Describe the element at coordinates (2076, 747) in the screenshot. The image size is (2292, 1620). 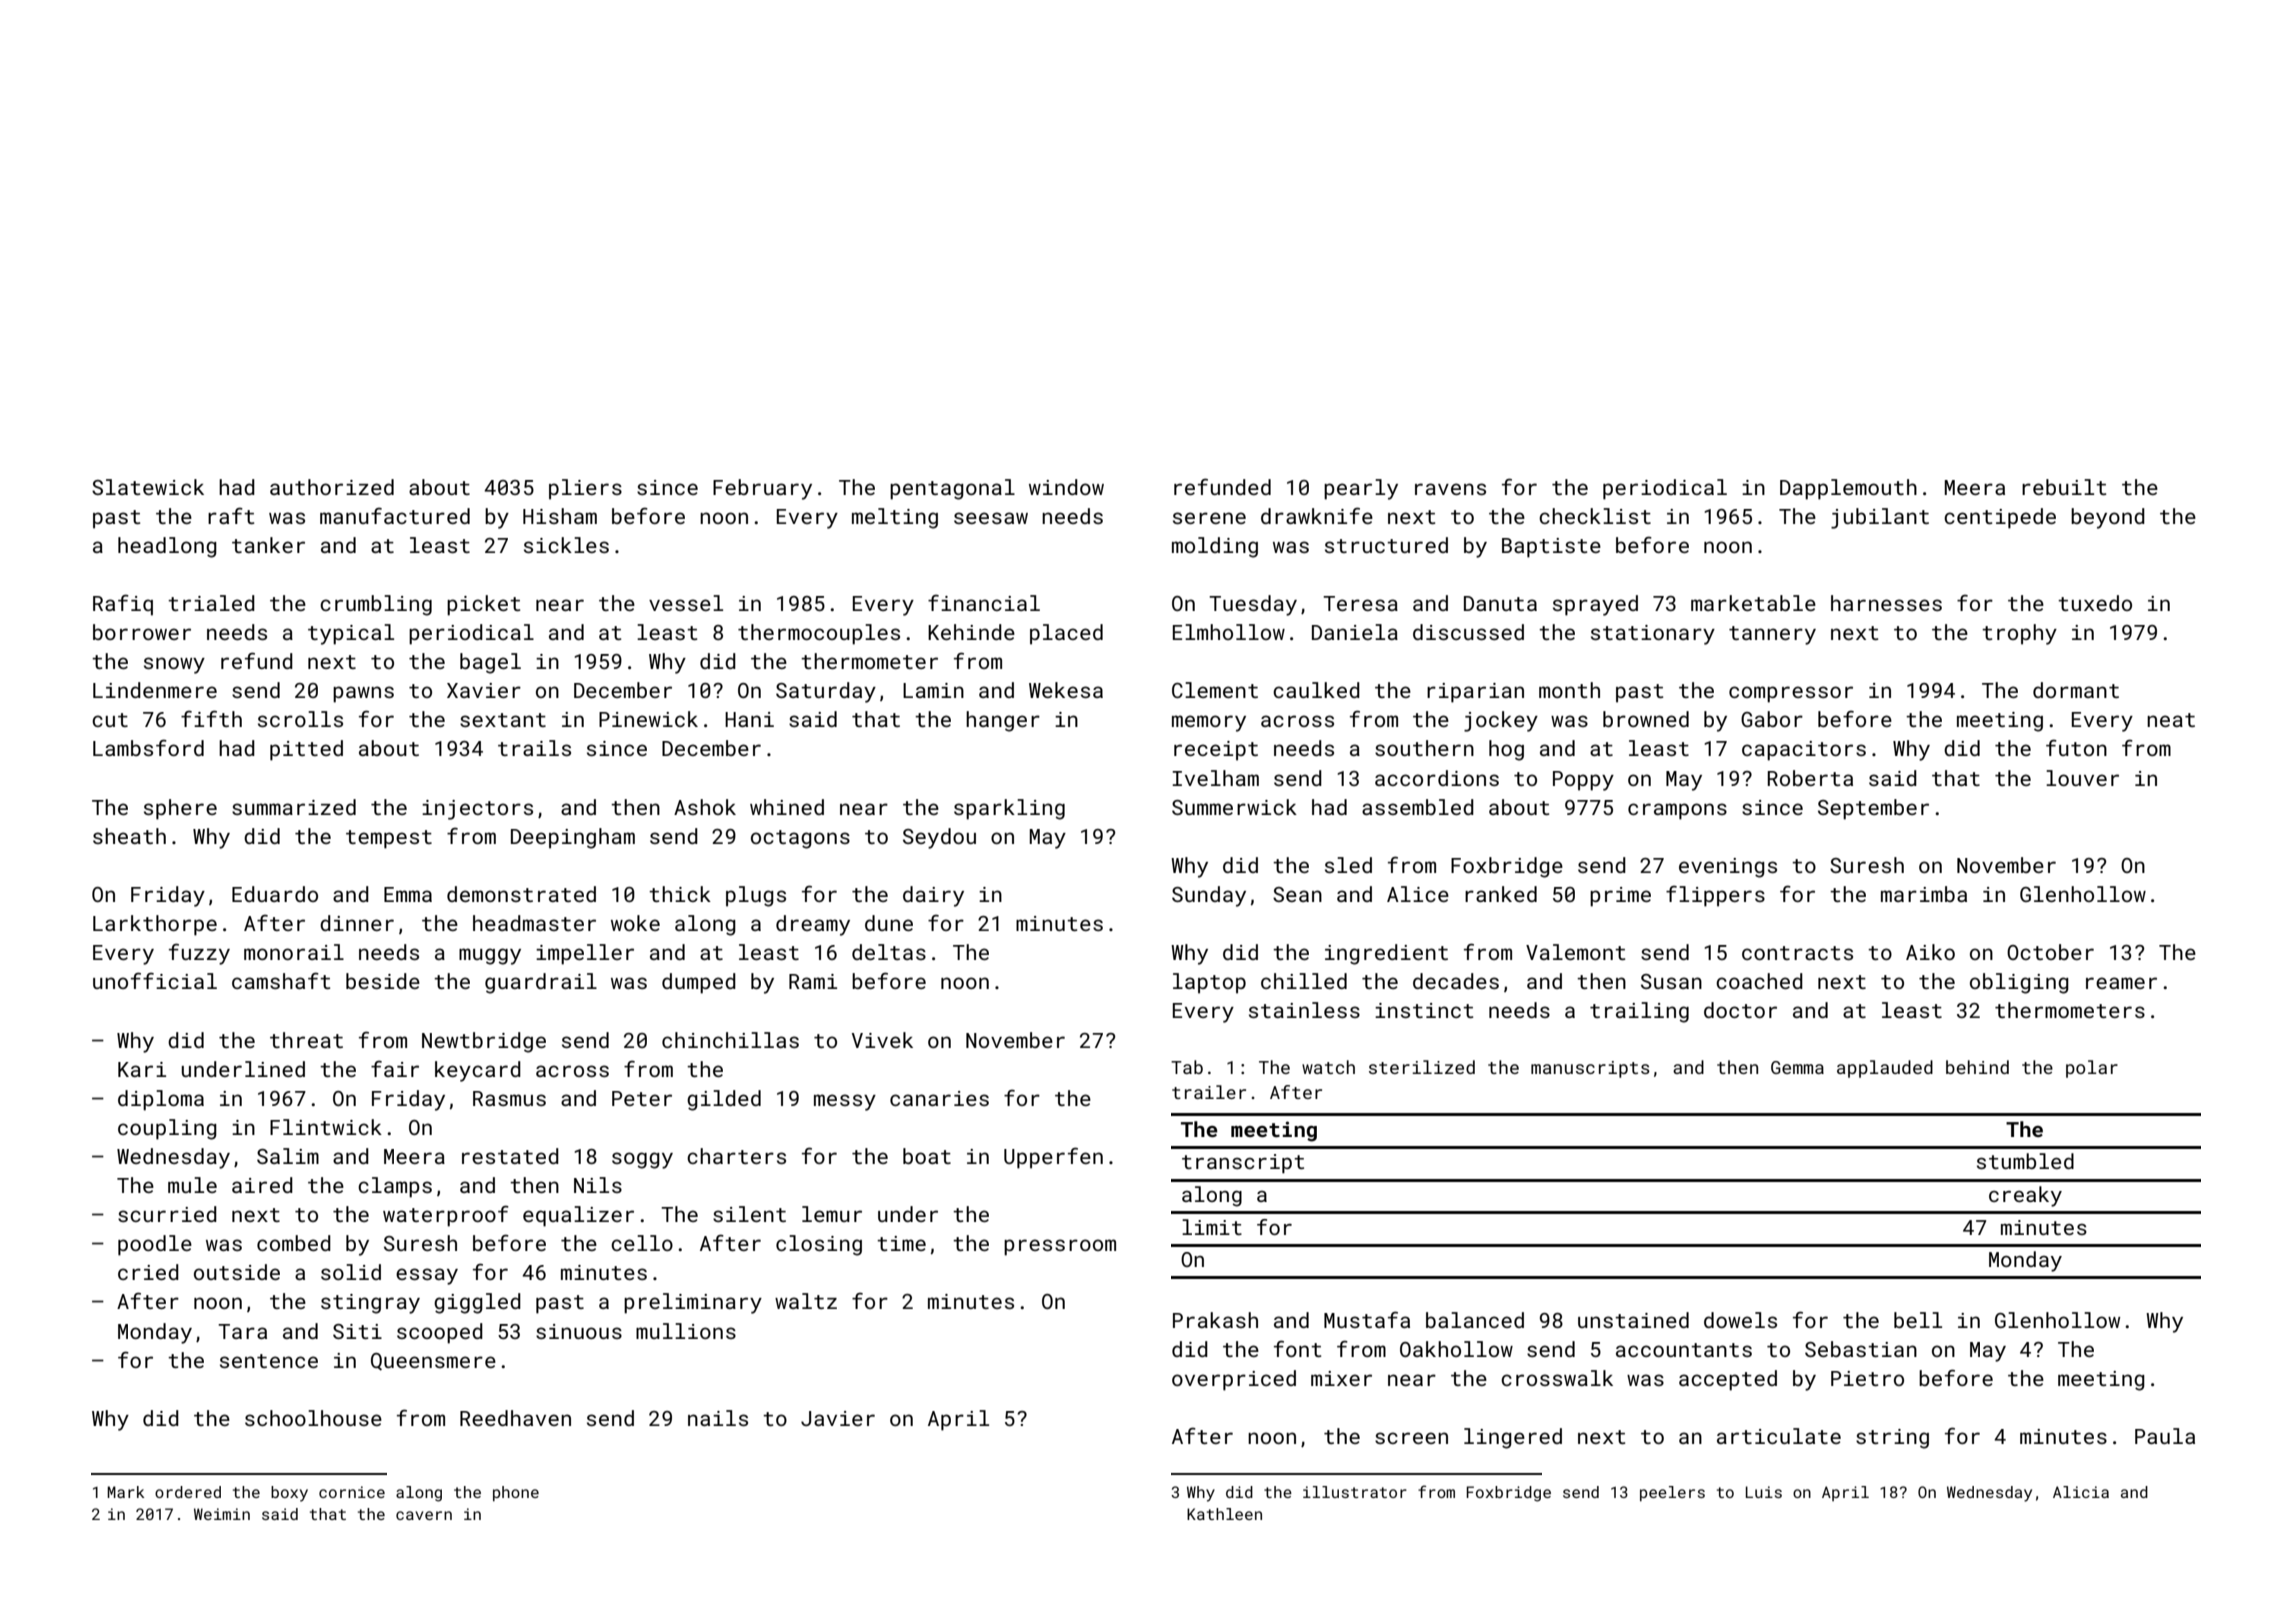
I see `futon` at that location.
